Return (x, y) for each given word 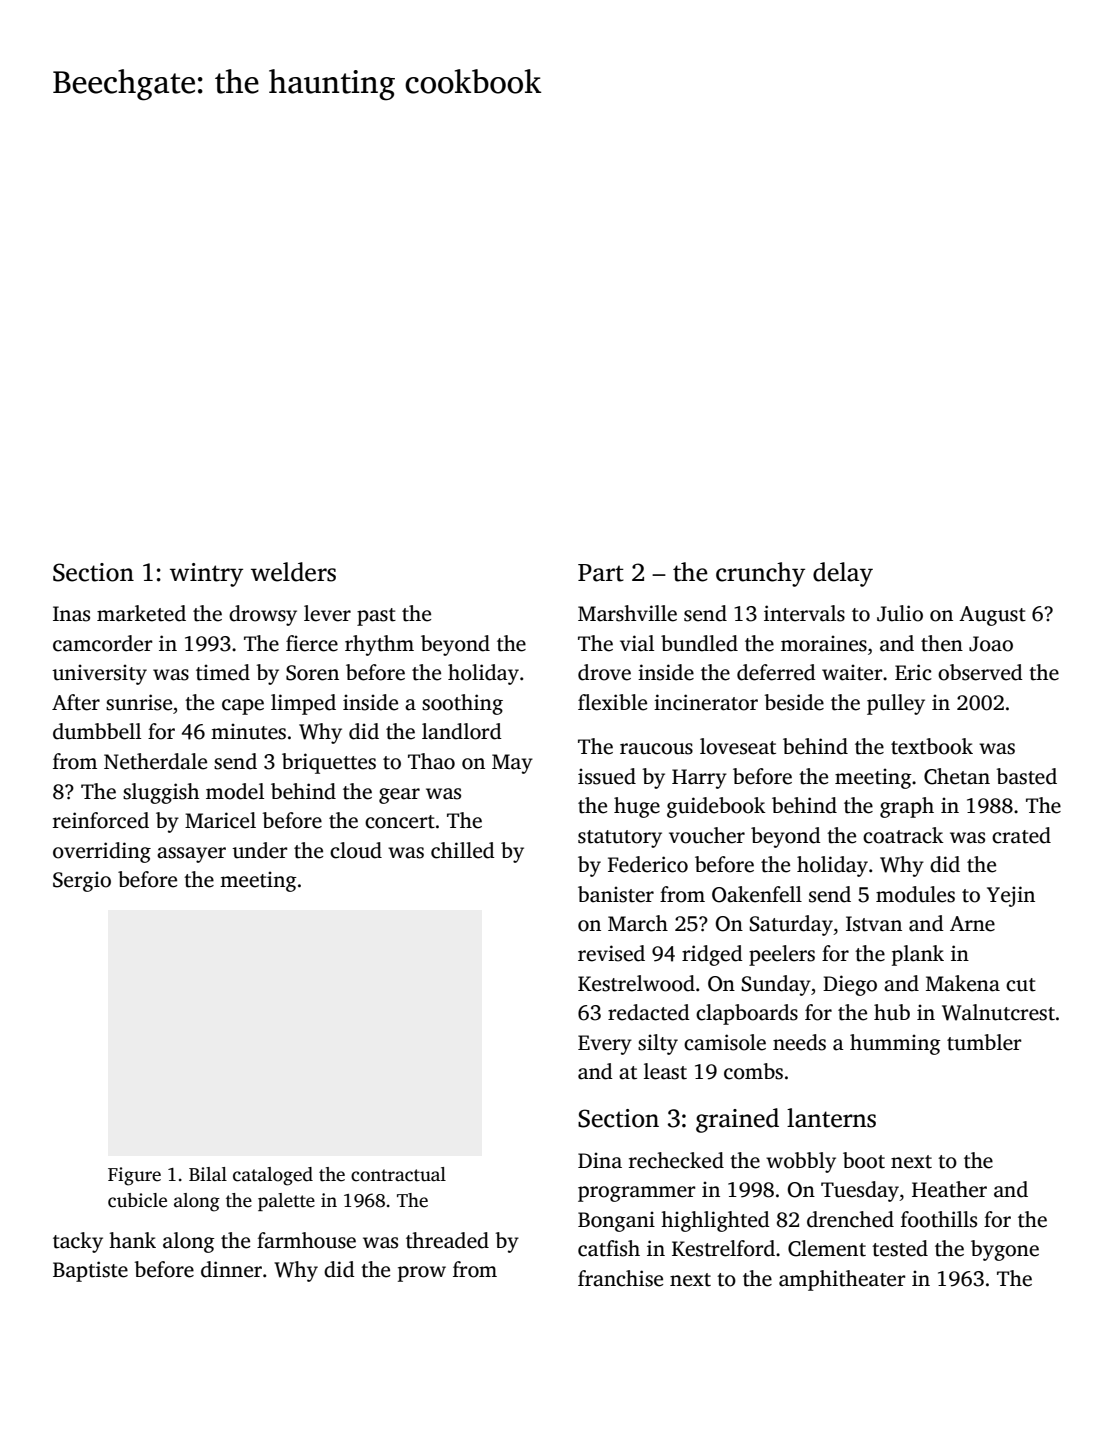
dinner (231, 1269)
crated (1021, 835)
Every (605, 1045)
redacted (649, 1012)
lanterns (831, 1118)
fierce (312, 643)
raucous (656, 749)
